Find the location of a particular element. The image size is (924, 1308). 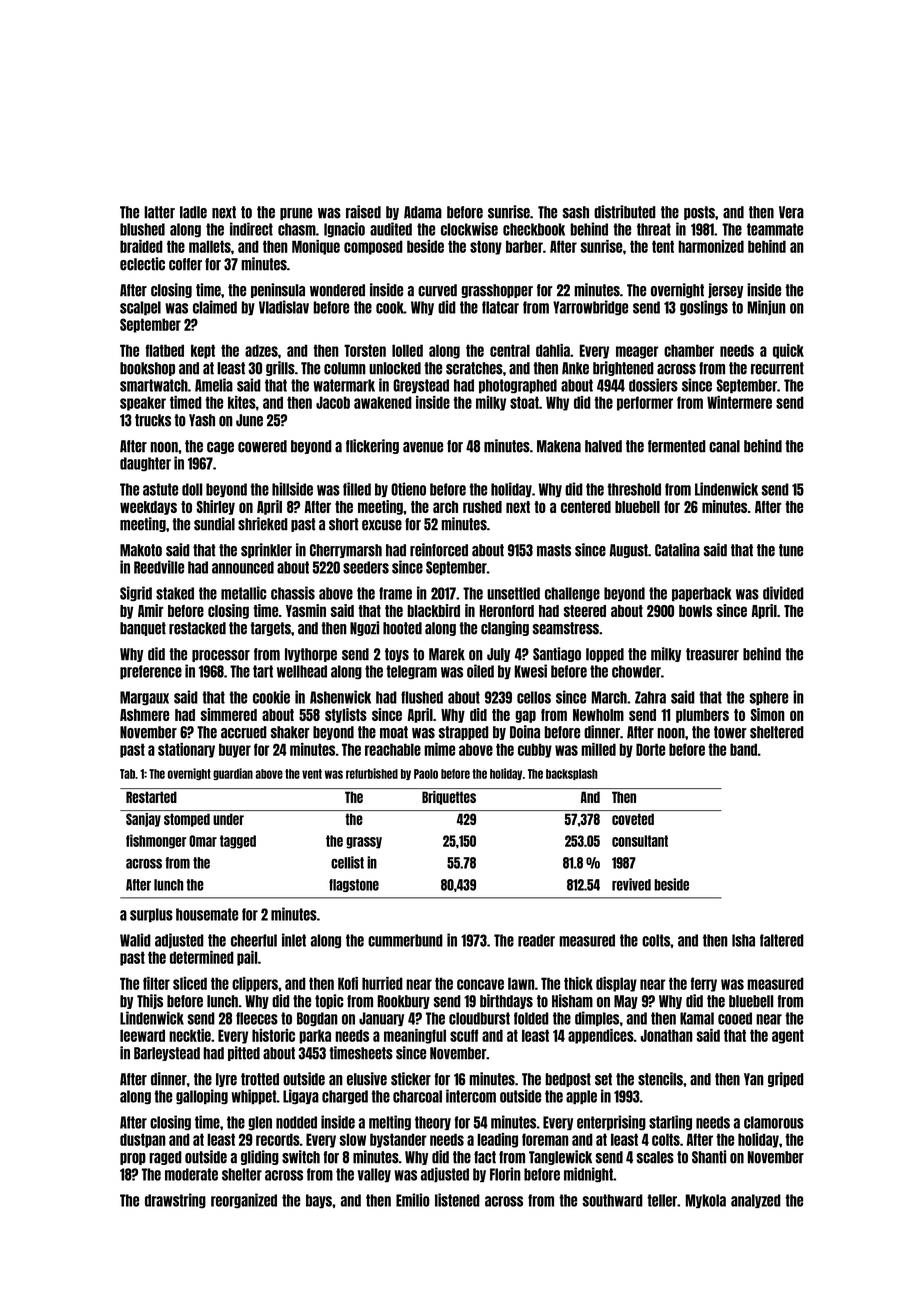

Yarrowbridge is located at coordinates (590, 308).
